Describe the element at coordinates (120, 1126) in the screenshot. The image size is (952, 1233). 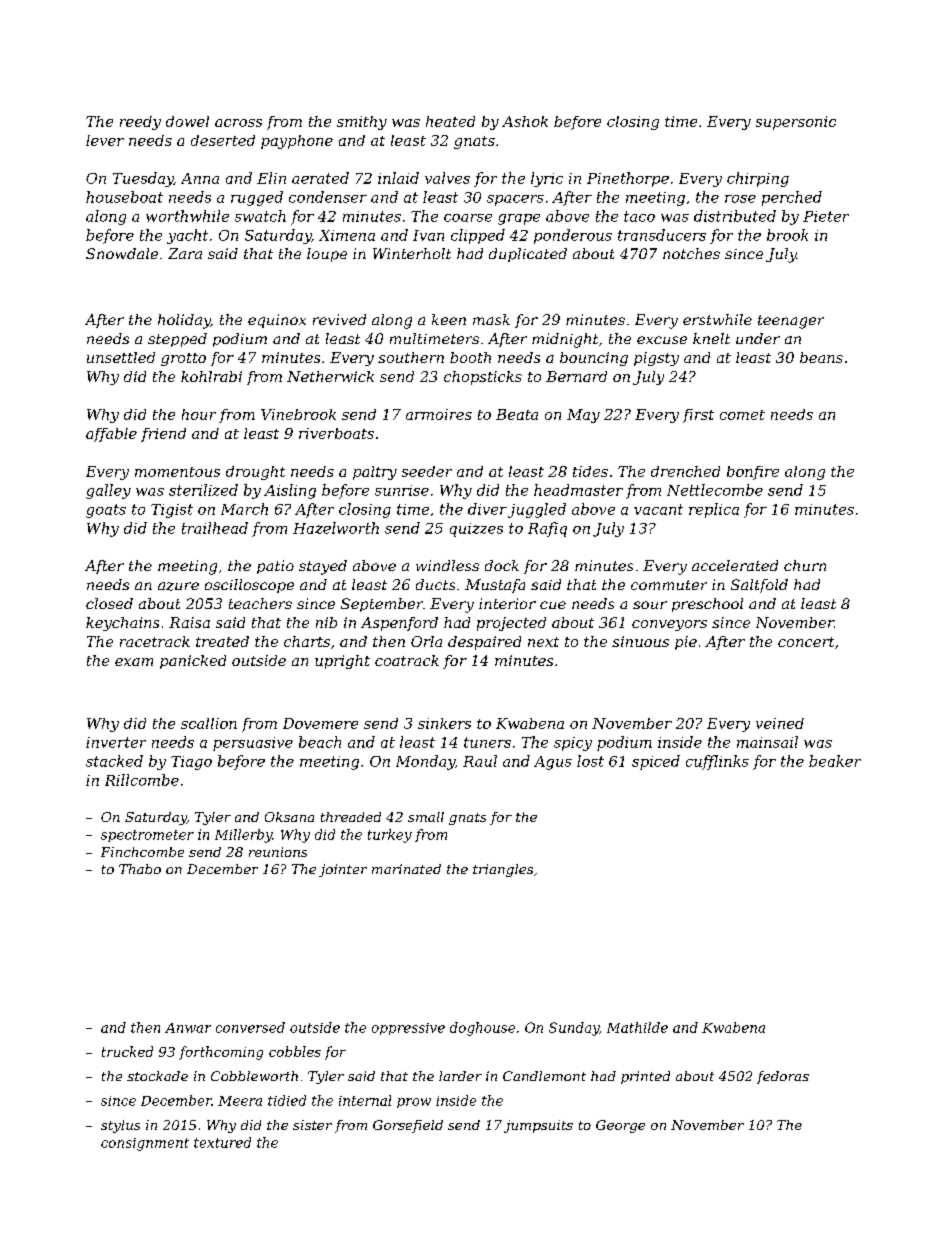
I see `stylus` at that location.
